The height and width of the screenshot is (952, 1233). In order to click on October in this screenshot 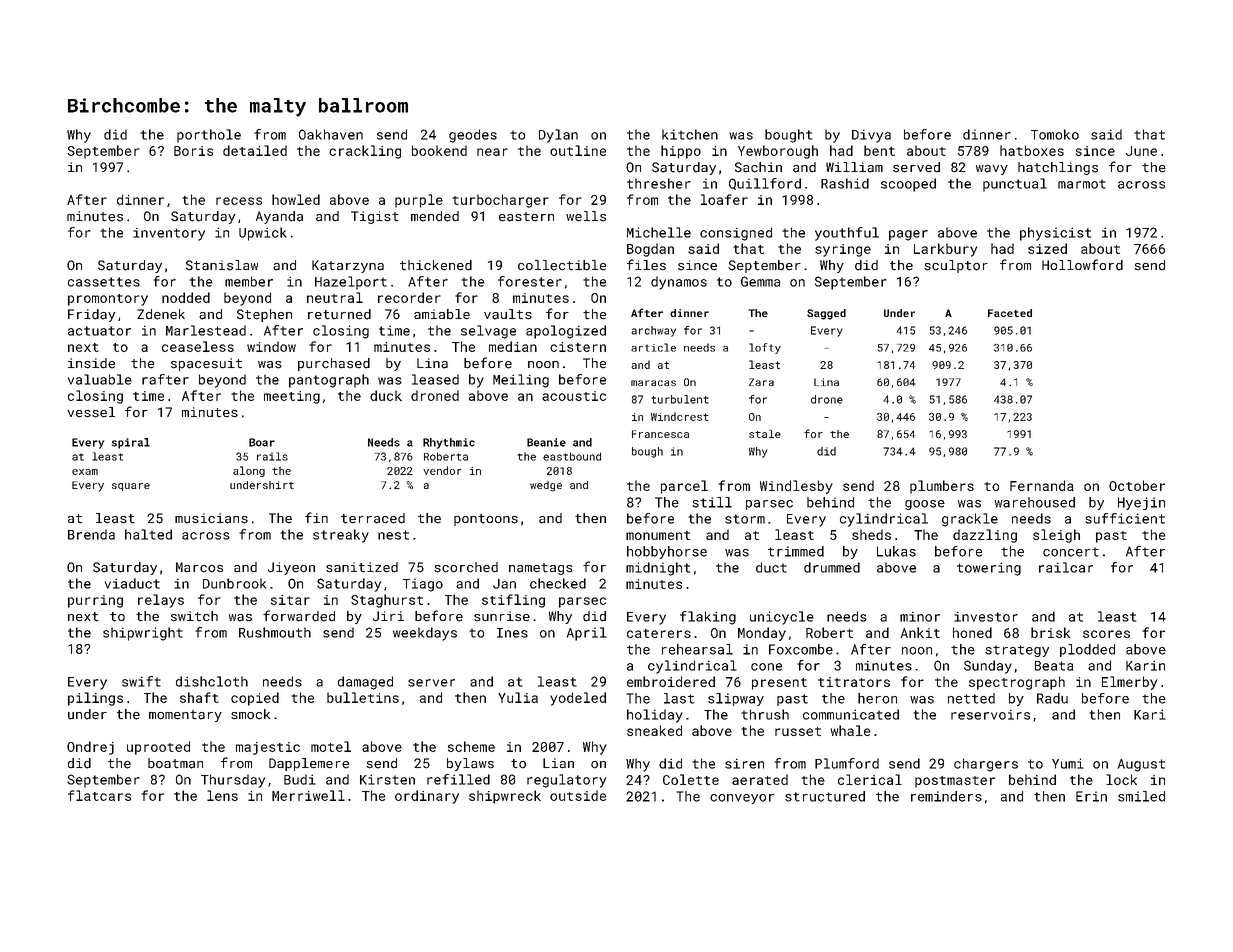, I will do `click(1137, 485)`.
